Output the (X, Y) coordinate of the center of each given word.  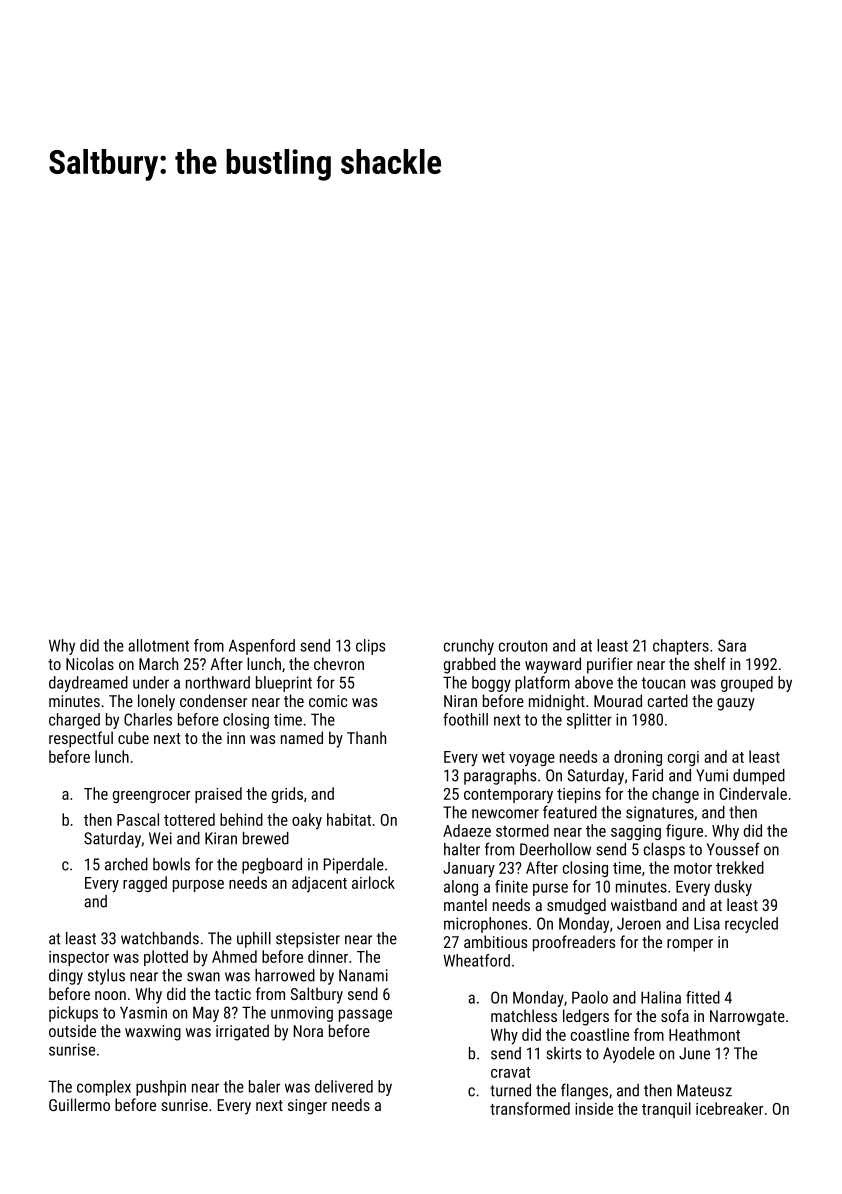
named (302, 737)
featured (570, 812)
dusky (733, 888)
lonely (156, 702)
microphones (485, 925)
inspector (79, 958)
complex (104, 1088)
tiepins (579, 795)
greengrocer (151, 797)
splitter (589, 721)
